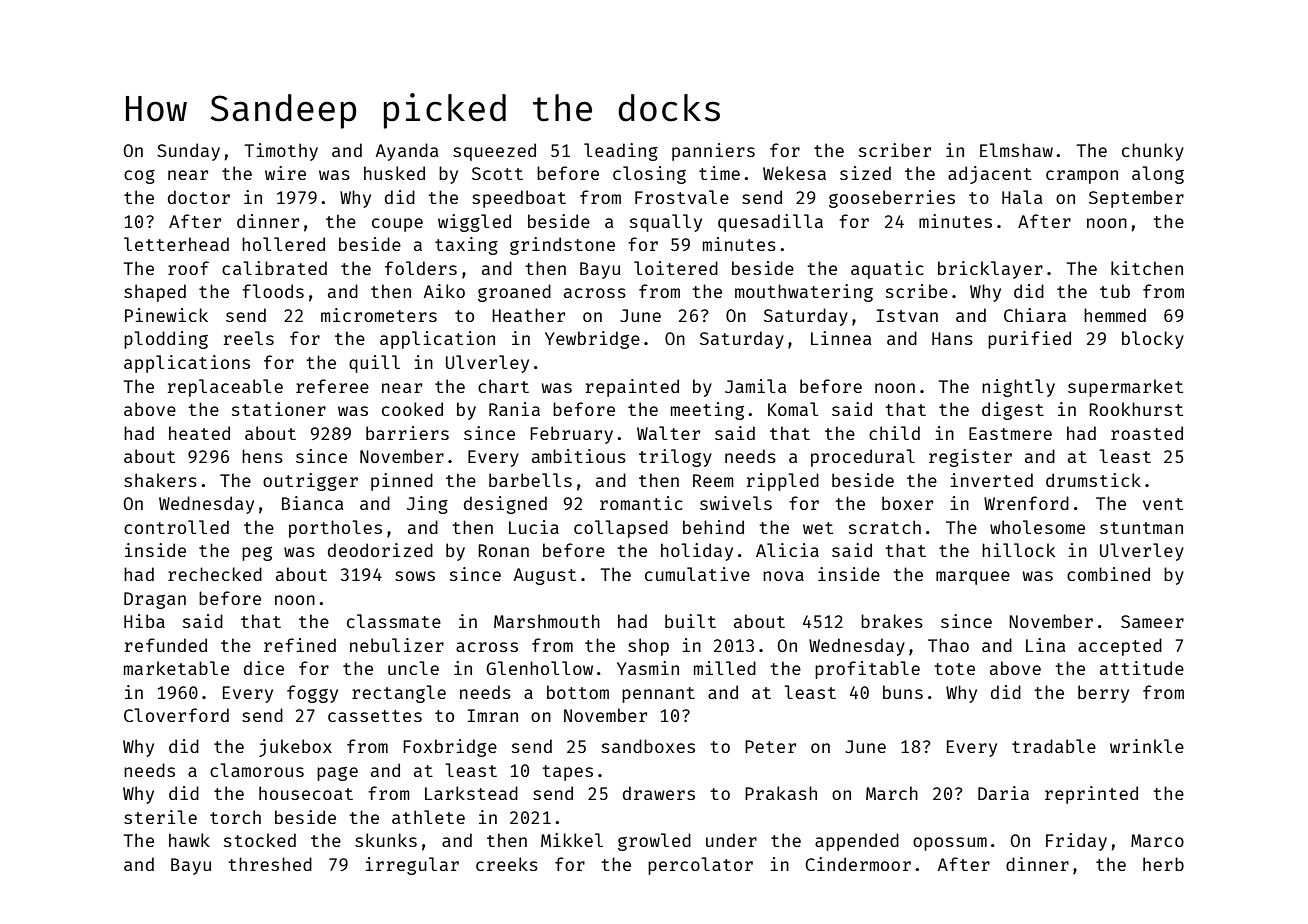 Image resolution: width=1308 pixels, height=924 pixels. Describe the element at coordinates (494, 152) in the screenshot. I see `squeezed` at that location.
